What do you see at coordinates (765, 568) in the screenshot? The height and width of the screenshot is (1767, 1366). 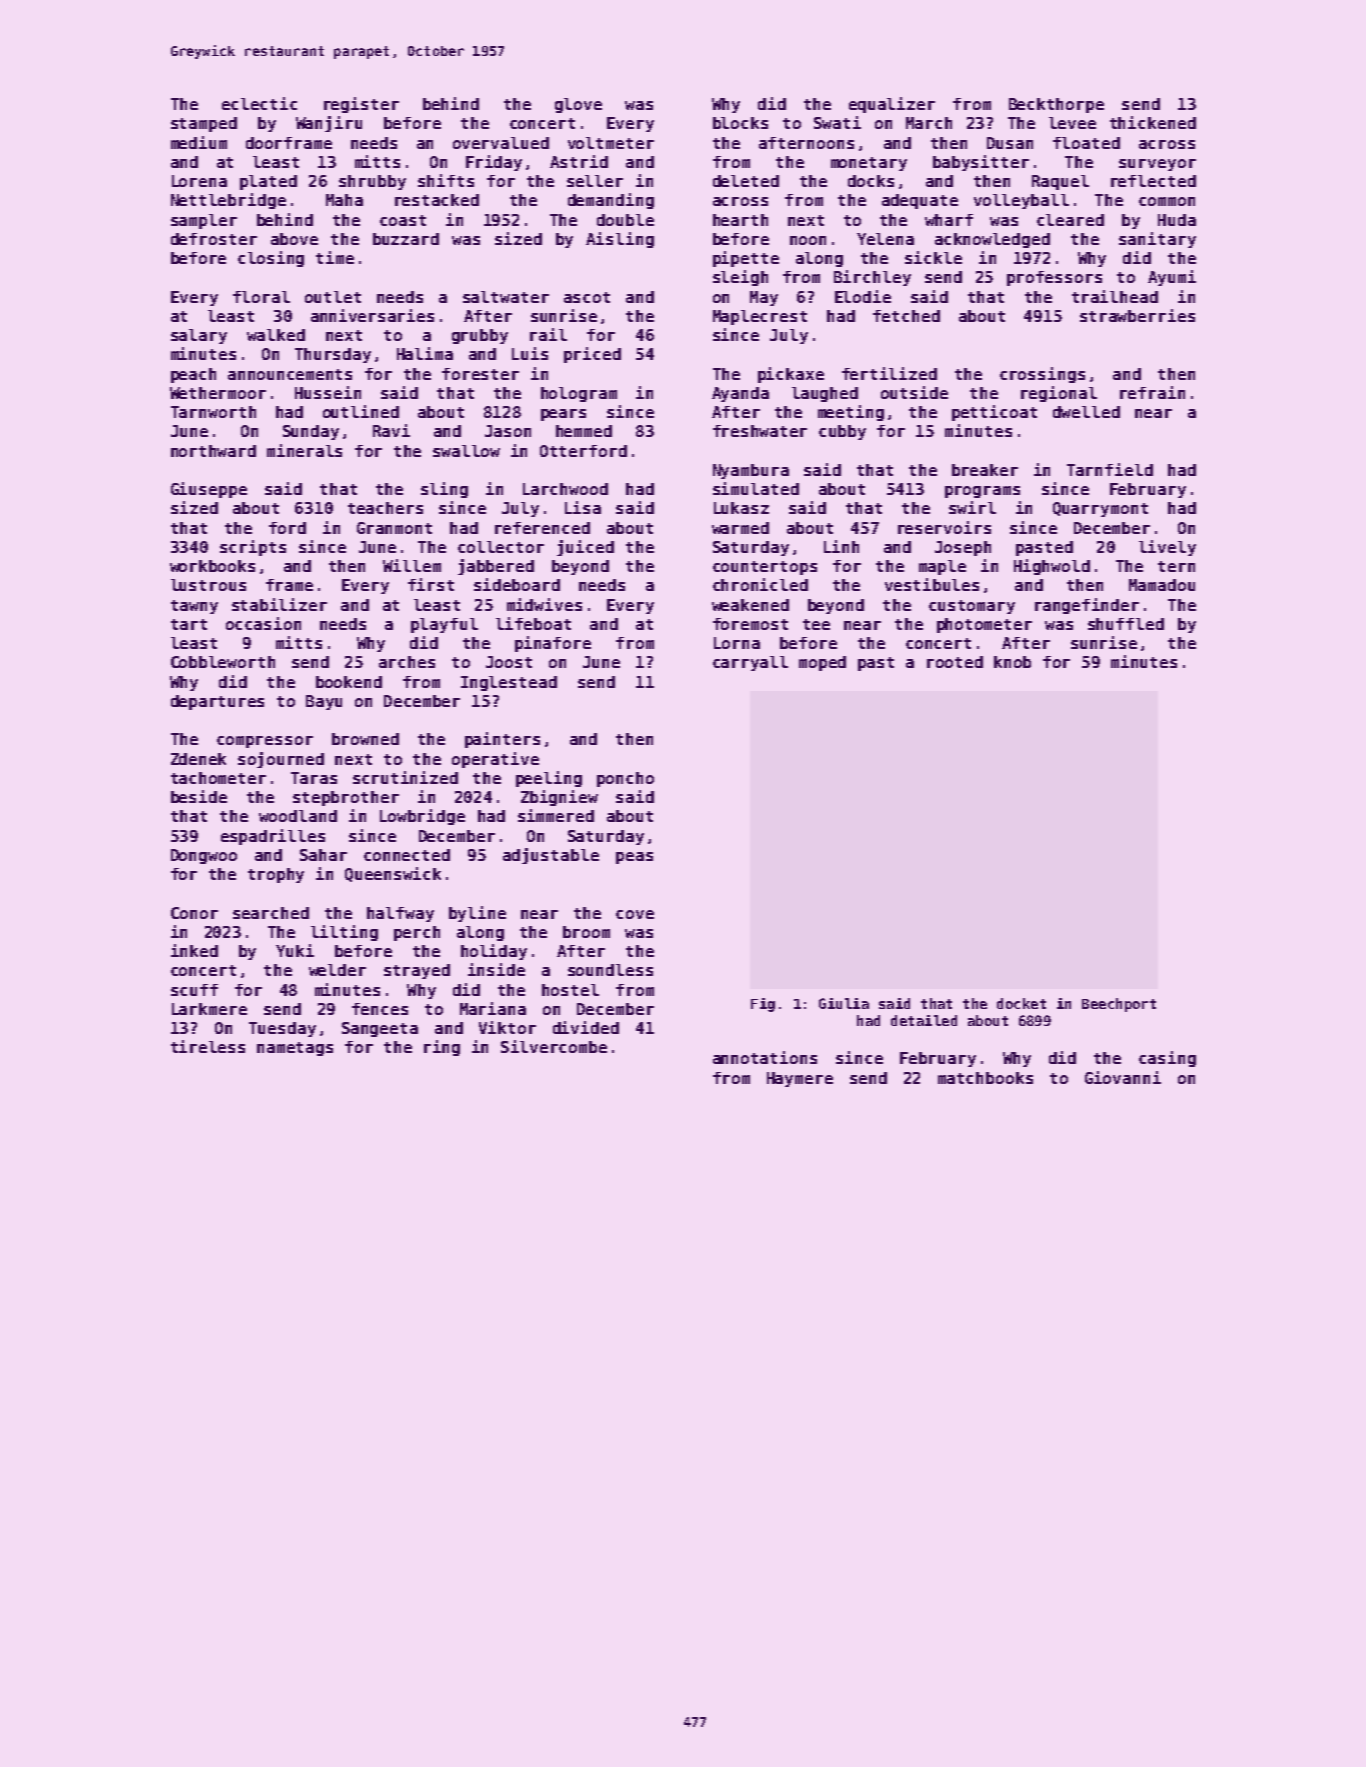 I see `countertops` at bounding box center [765, 568].
